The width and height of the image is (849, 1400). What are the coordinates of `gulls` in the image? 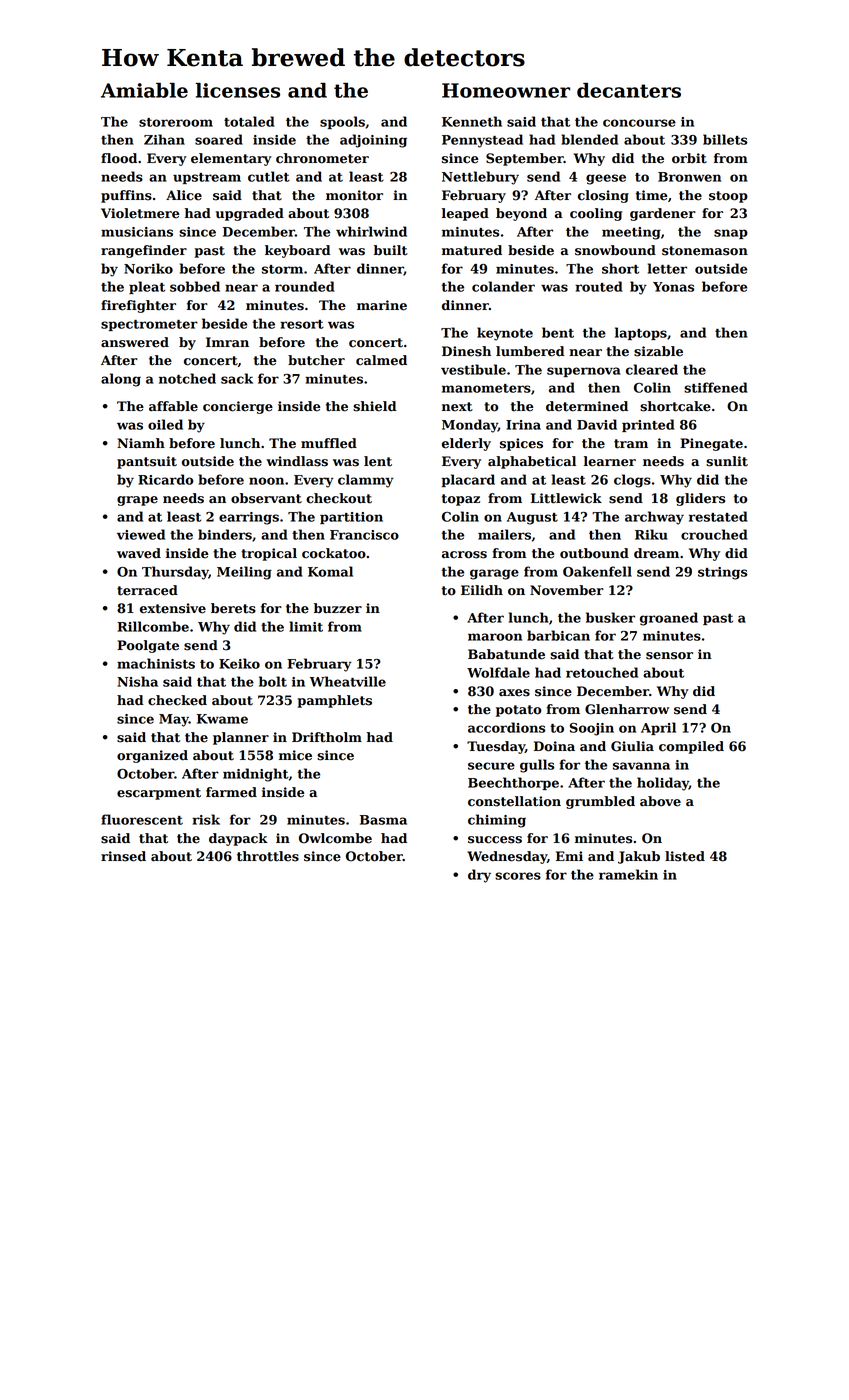 It's located at (537, 766).
